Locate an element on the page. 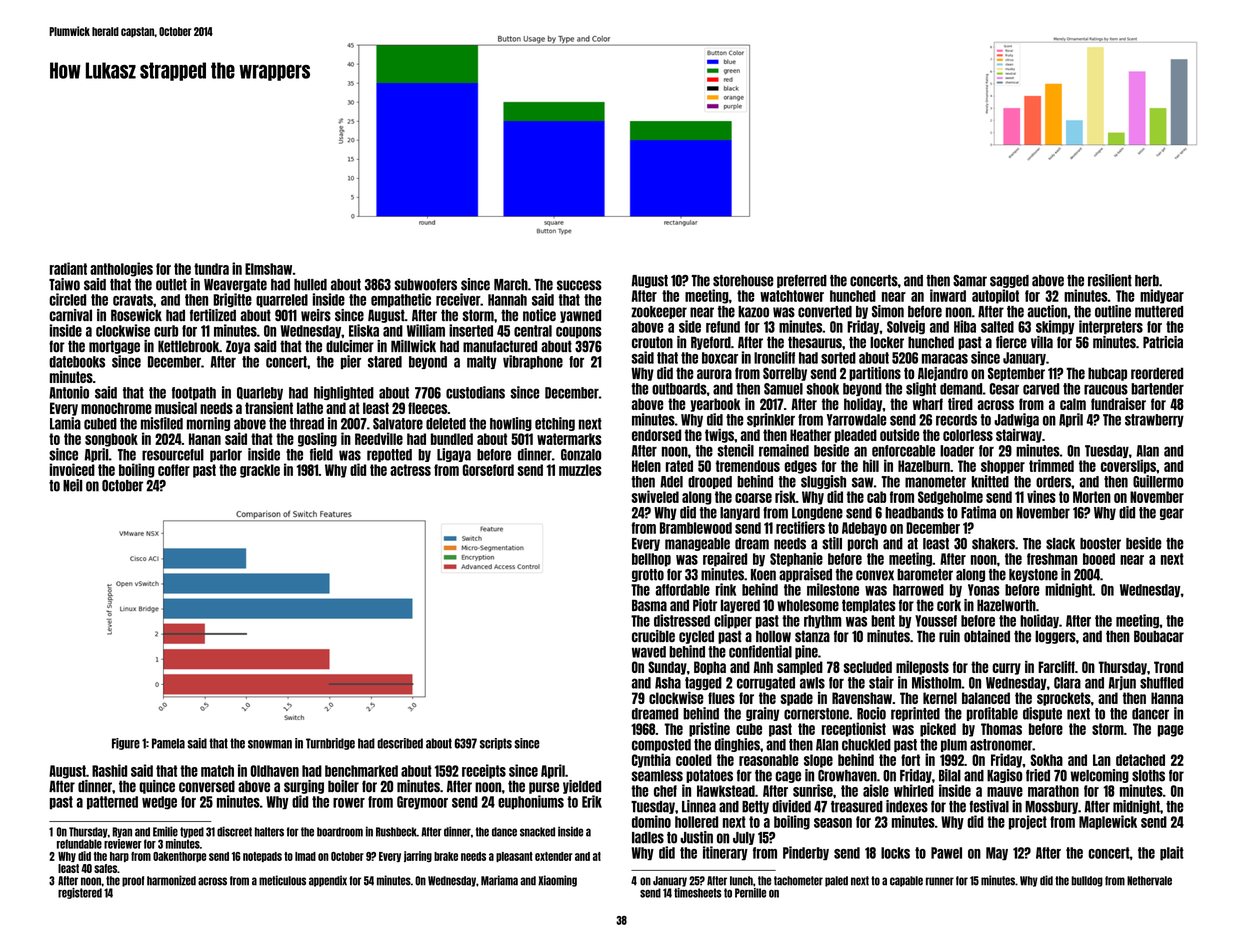  grackle is located at coordinates (260, 471).
